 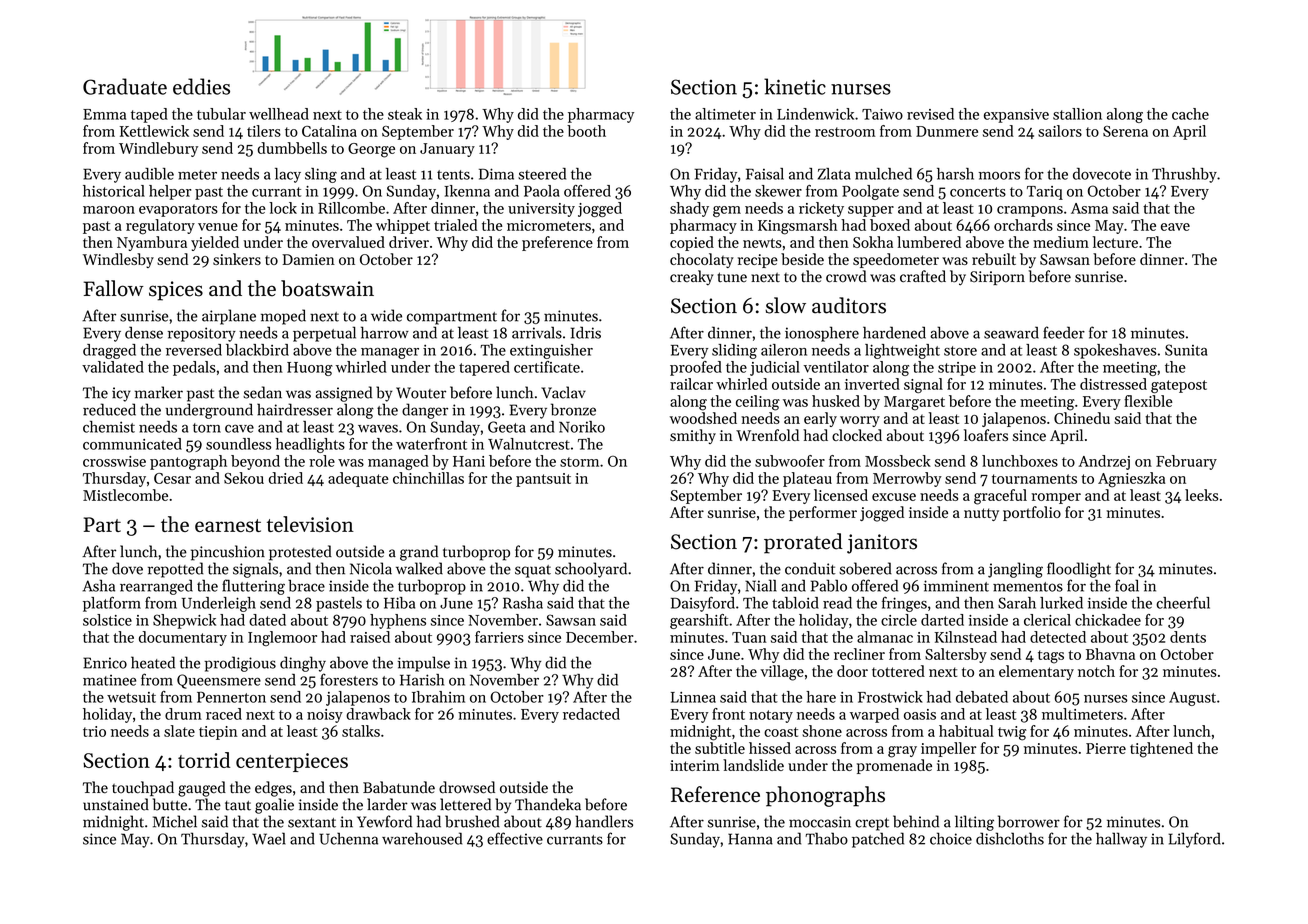 What do you see at coordinates (269, 838) in the screenshot?
I see `Wael` at bounding box center [269, 838].
